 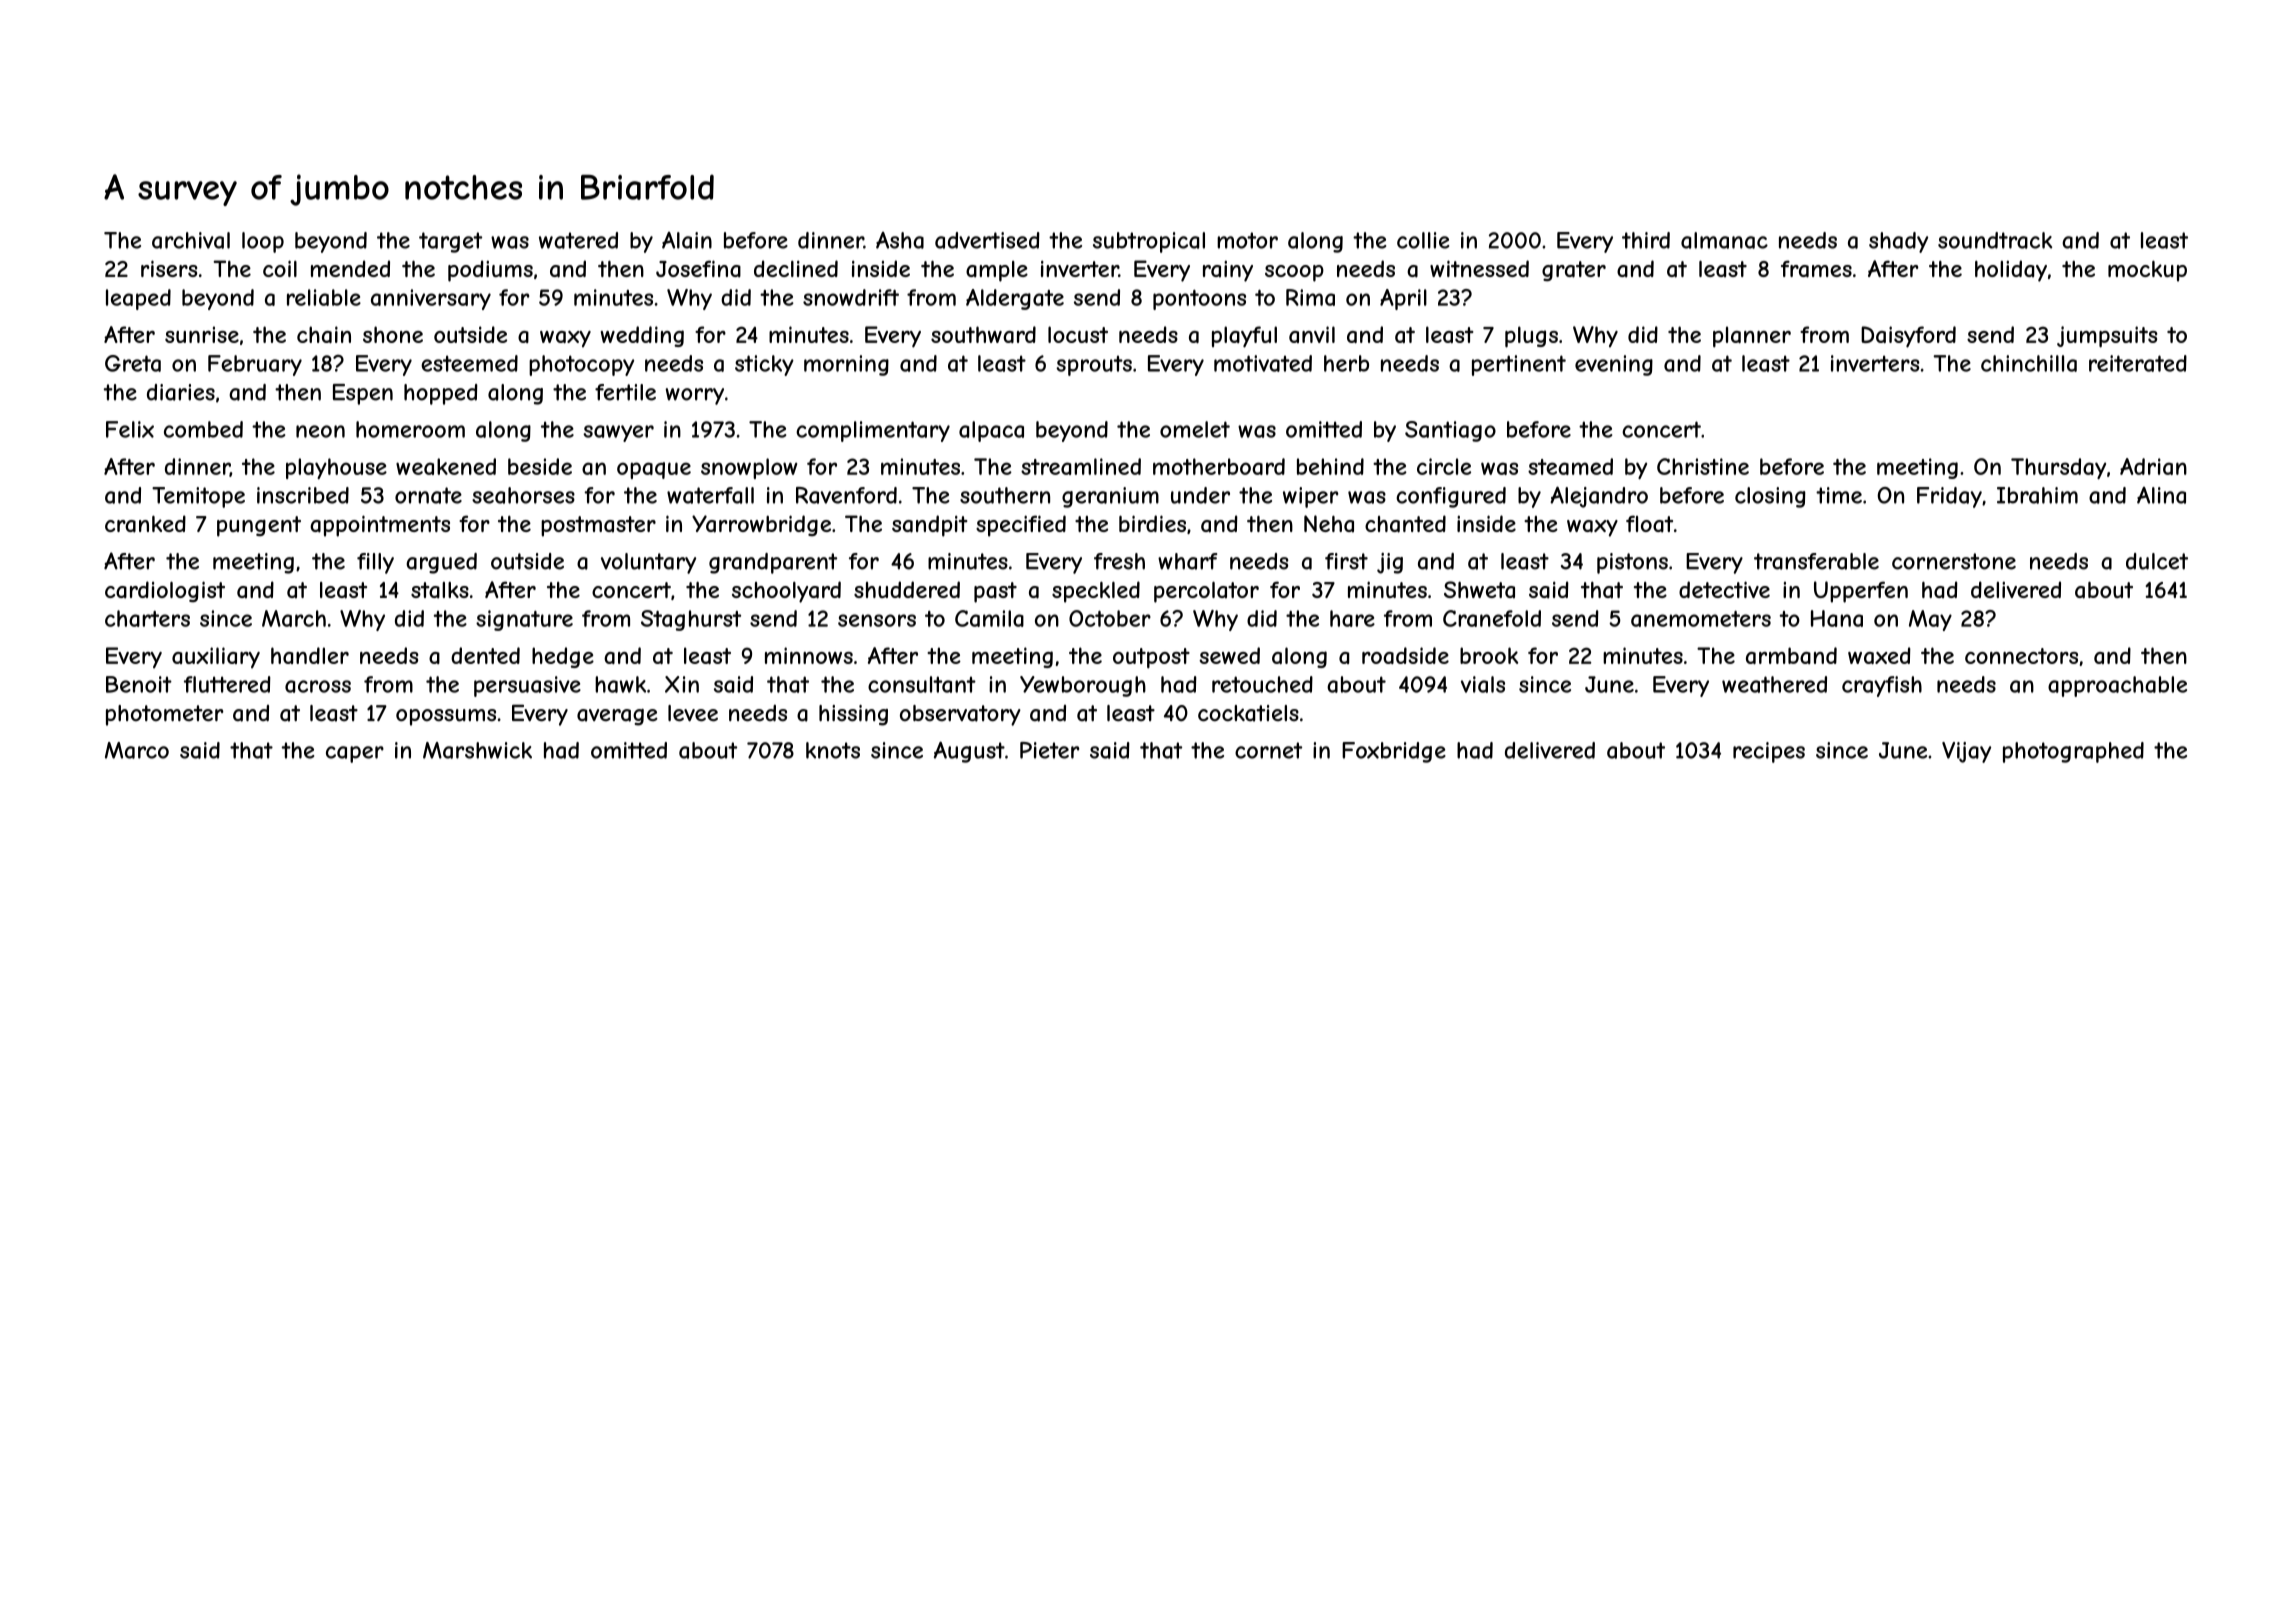 I want to click on cranked, so click(x=145, y=524).
